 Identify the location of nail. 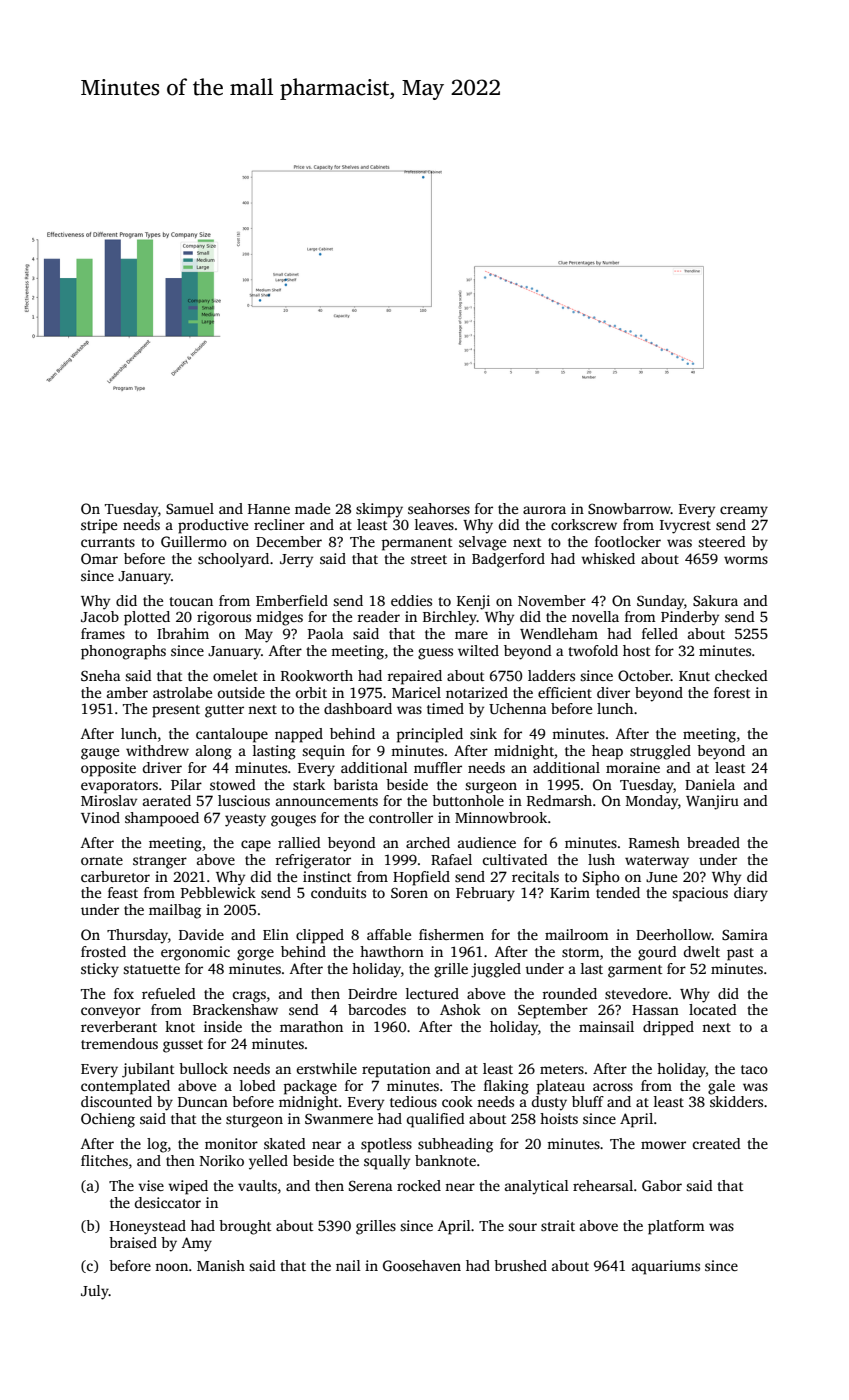
(348, 1265).
